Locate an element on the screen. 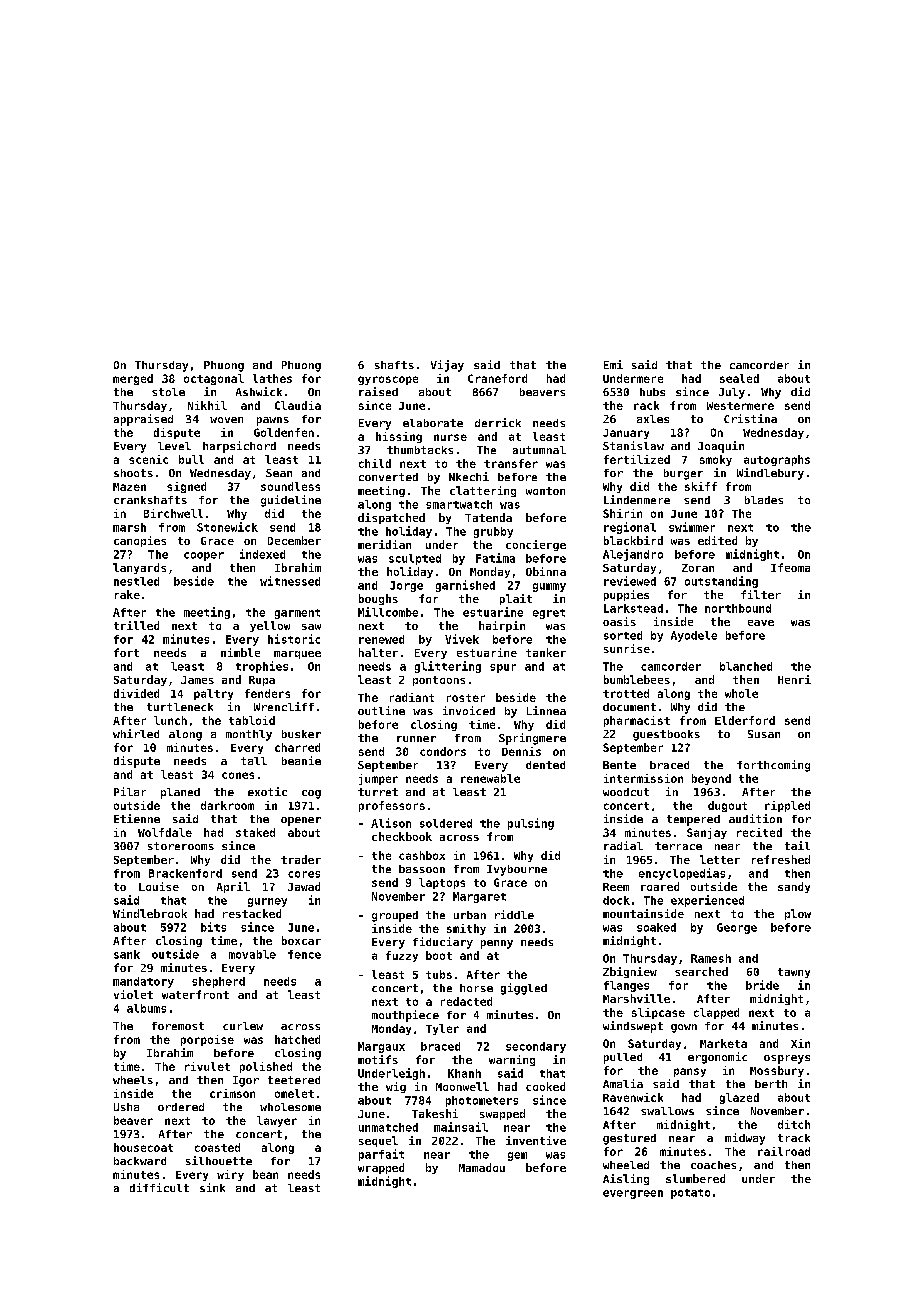  sealed is located at coordinates (739, 378).
